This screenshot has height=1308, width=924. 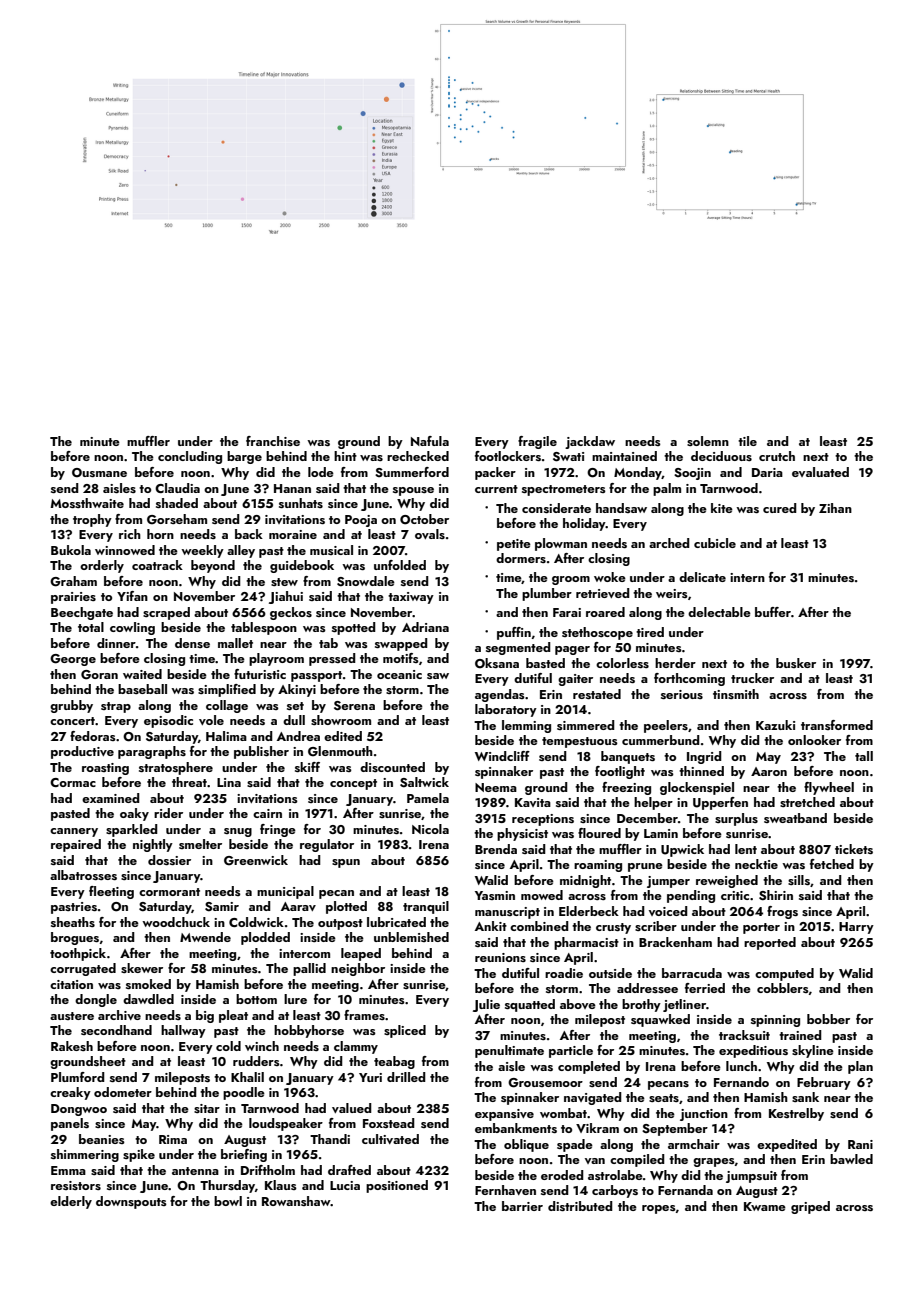 What do you see at coordinates (773, 612) in the screenshot?
I see `buffer` at bounding box center [773, 612].
